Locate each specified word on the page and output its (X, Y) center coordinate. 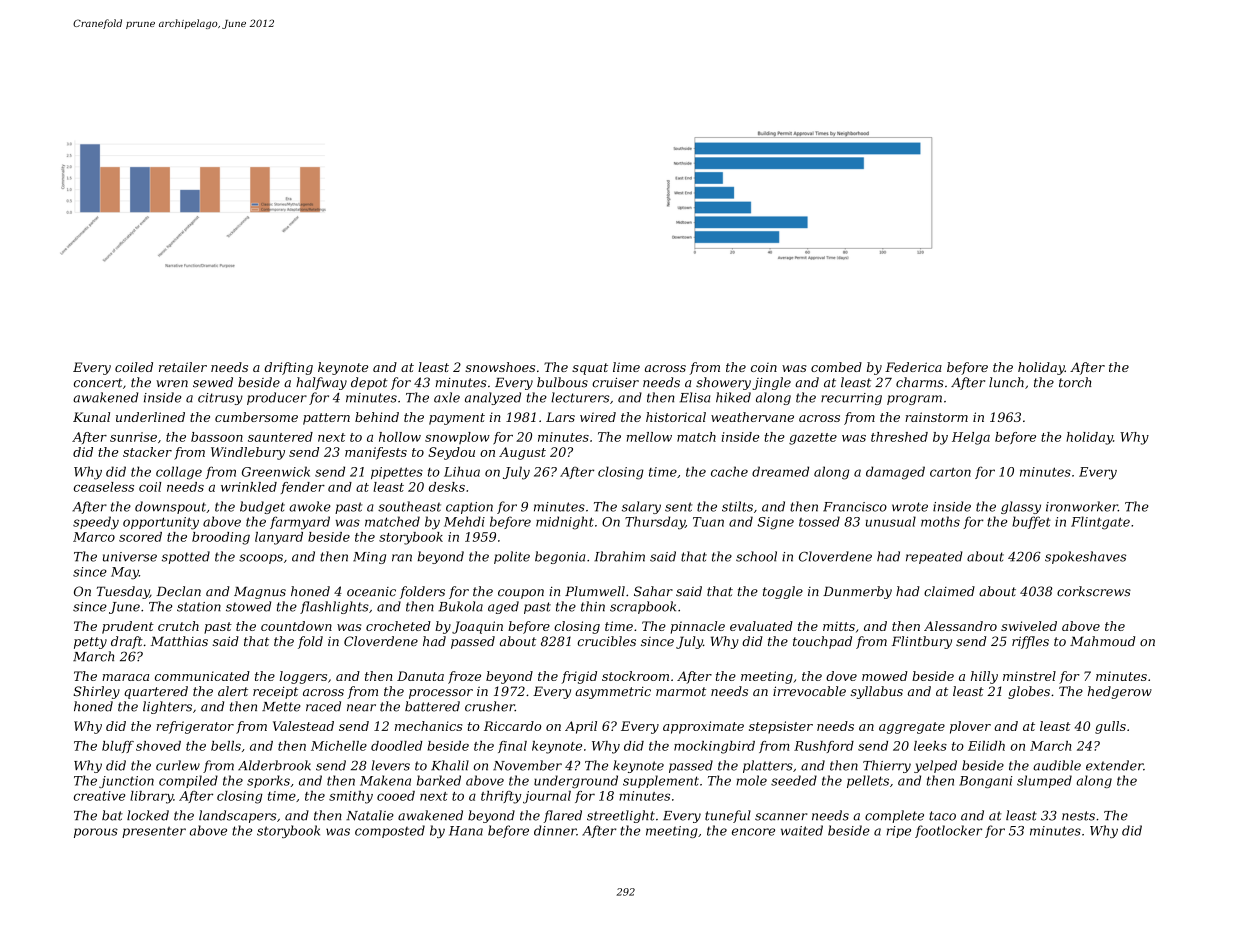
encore (753, 832)
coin (764, 367)
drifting (288, 368)
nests (1078, 816)
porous (96, 833)
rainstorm (936, 417)
